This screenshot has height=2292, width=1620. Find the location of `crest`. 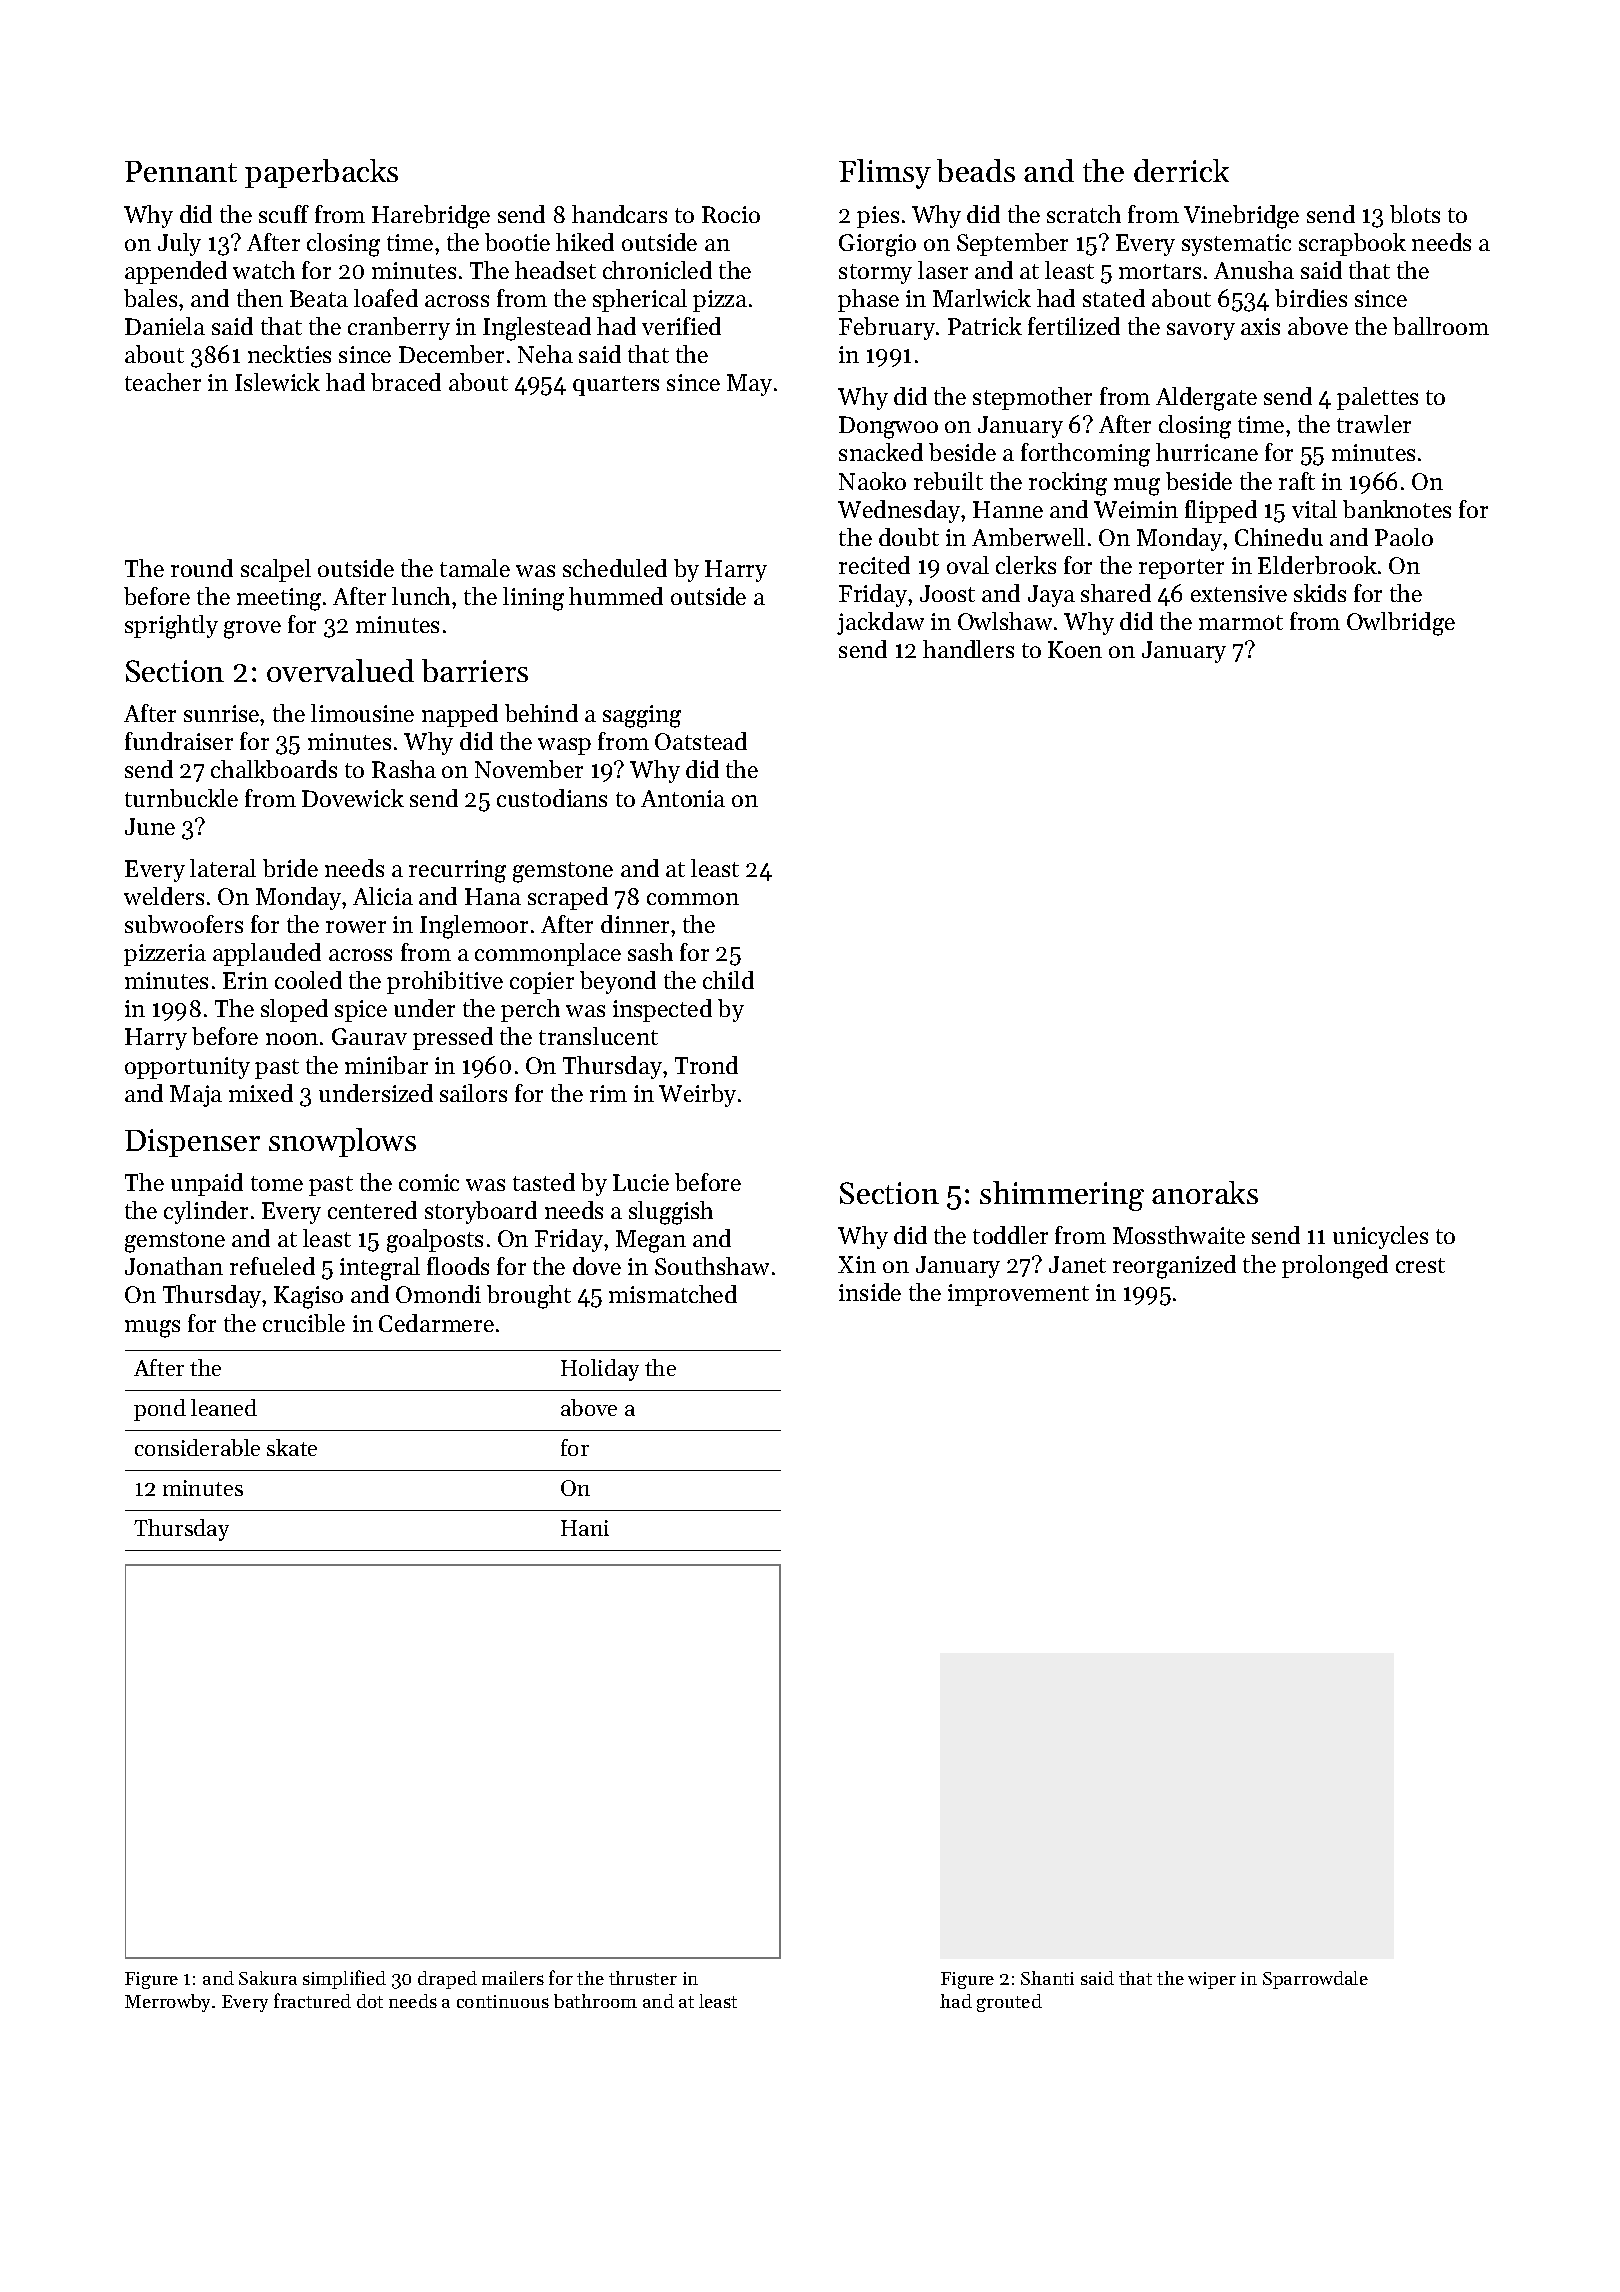

crest is located at coordinates (1420, 1265).
